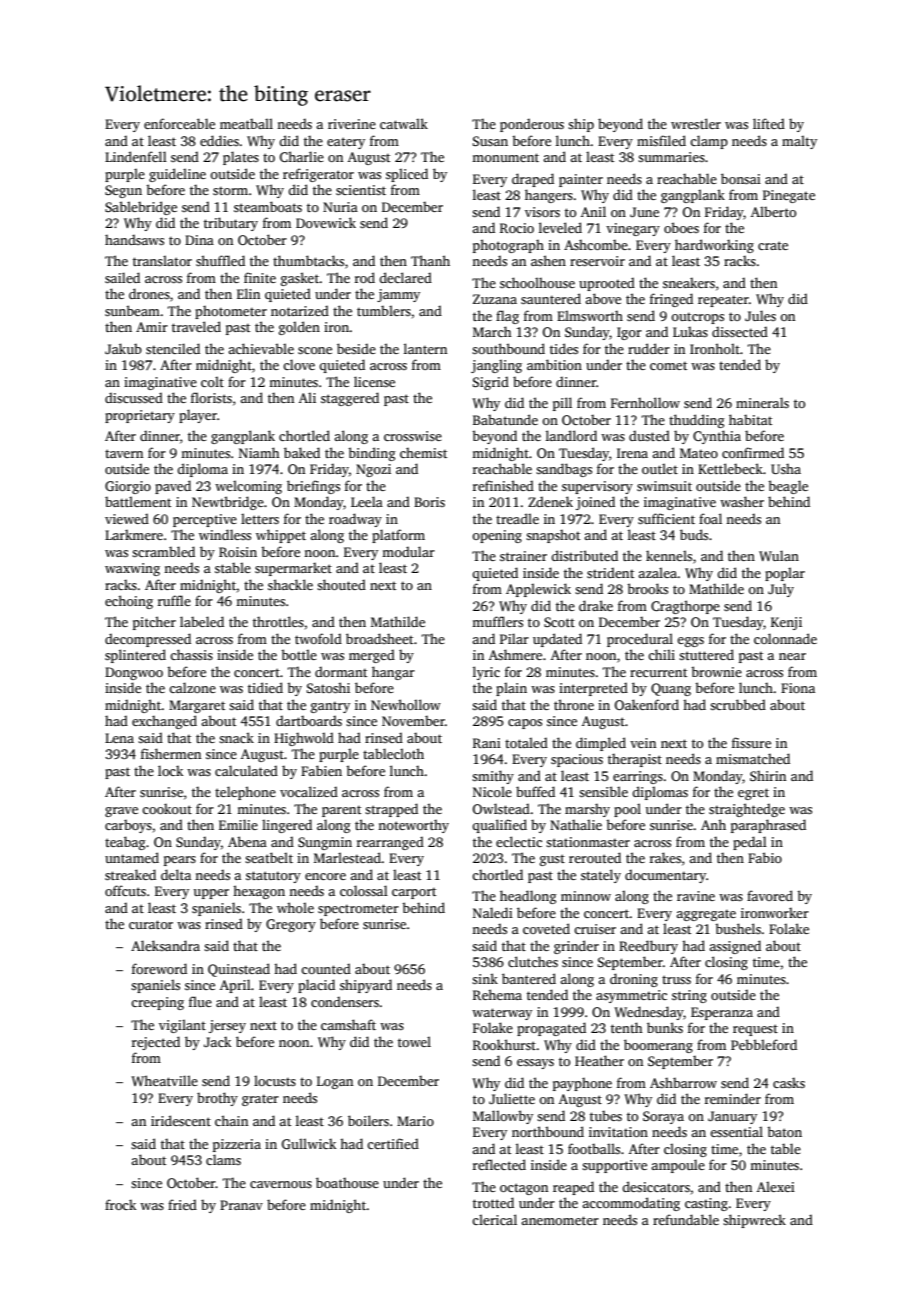  What do you see at coordinates (429, 502) in the image?
I see `Boris` at bounding box center [429, 502].
